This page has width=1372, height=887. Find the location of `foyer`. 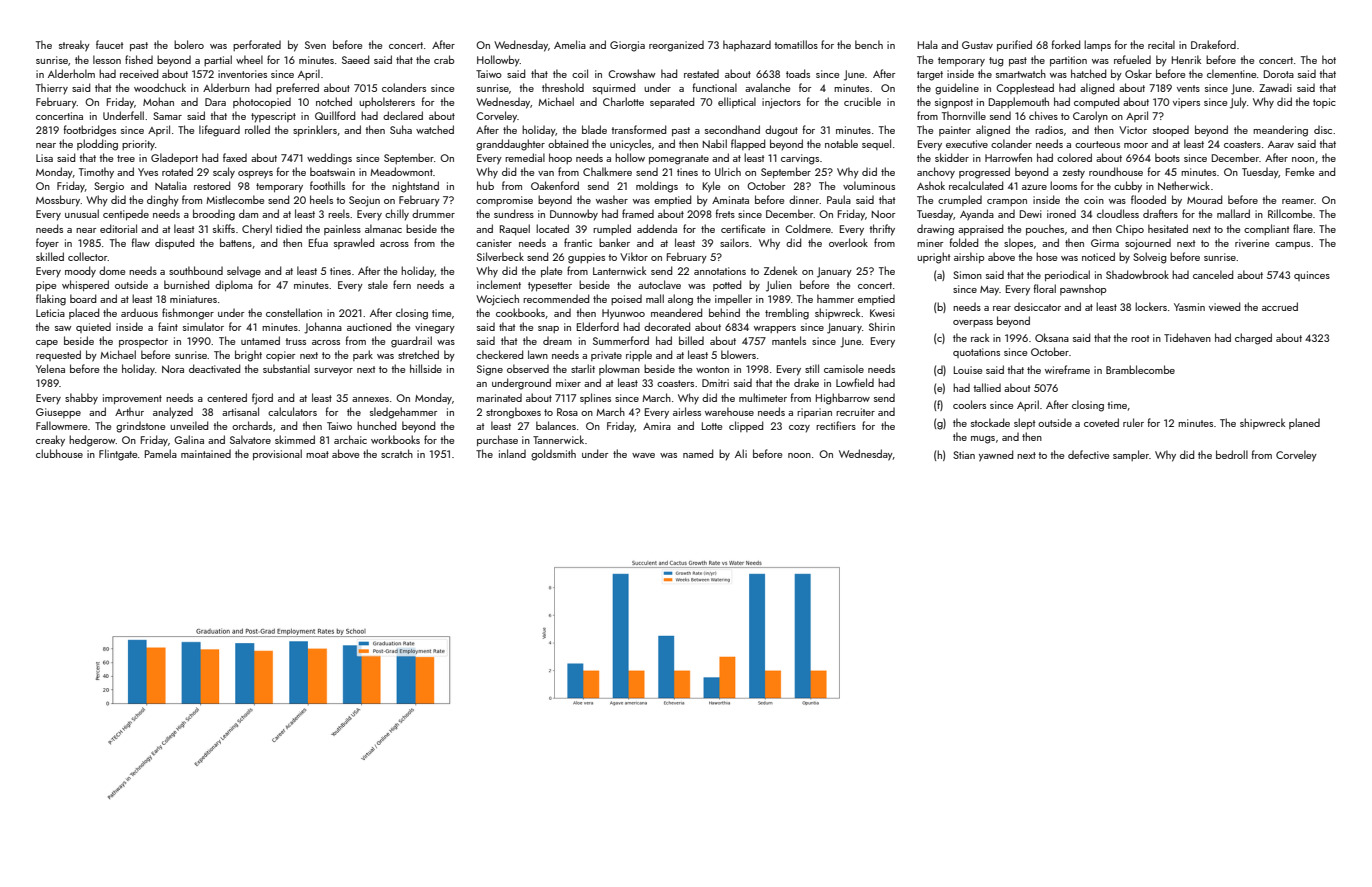

foyer is located at coordinates (47, 244).
